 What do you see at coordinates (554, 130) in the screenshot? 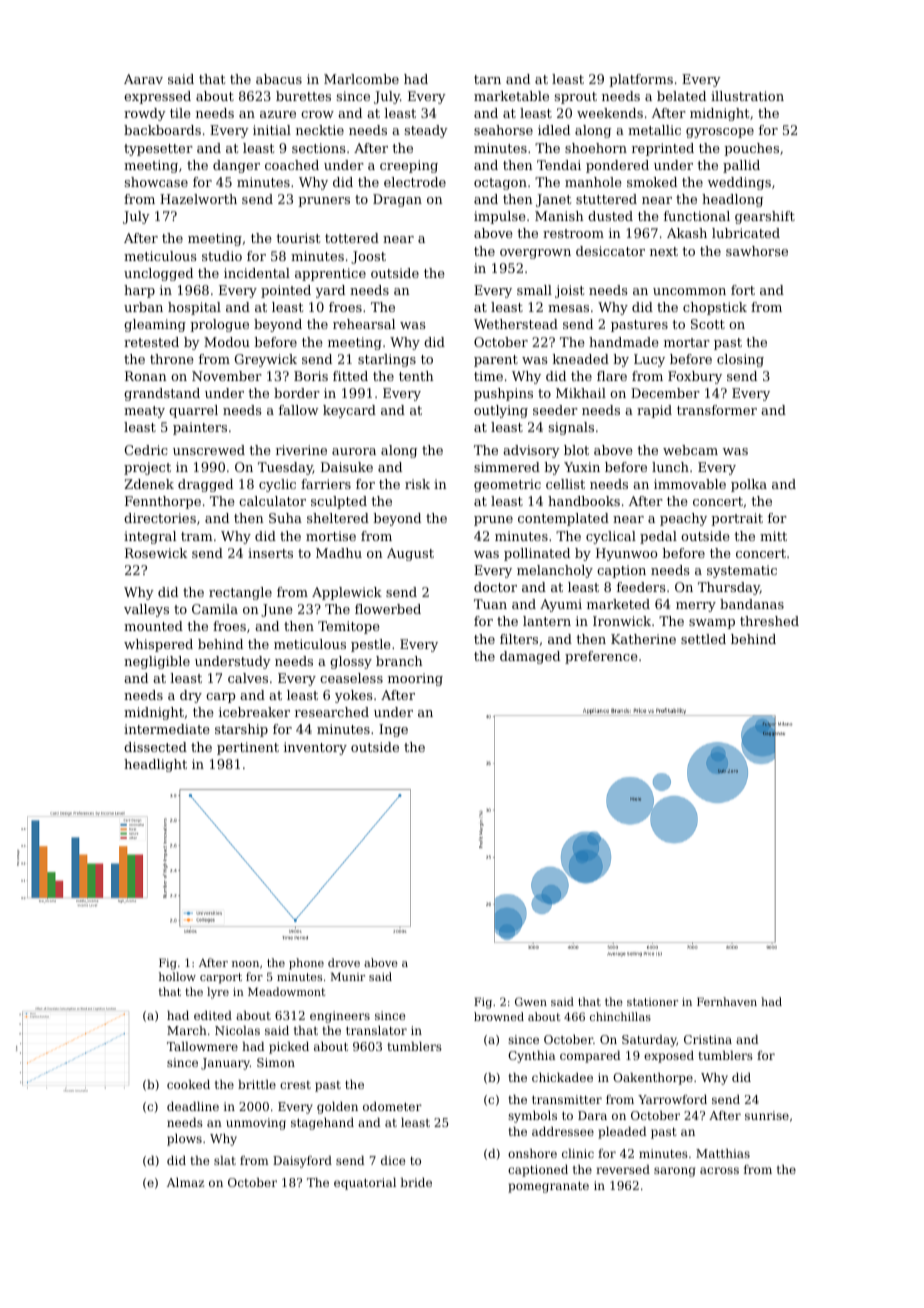
I see `idled` at bounding box center [554, 130].
